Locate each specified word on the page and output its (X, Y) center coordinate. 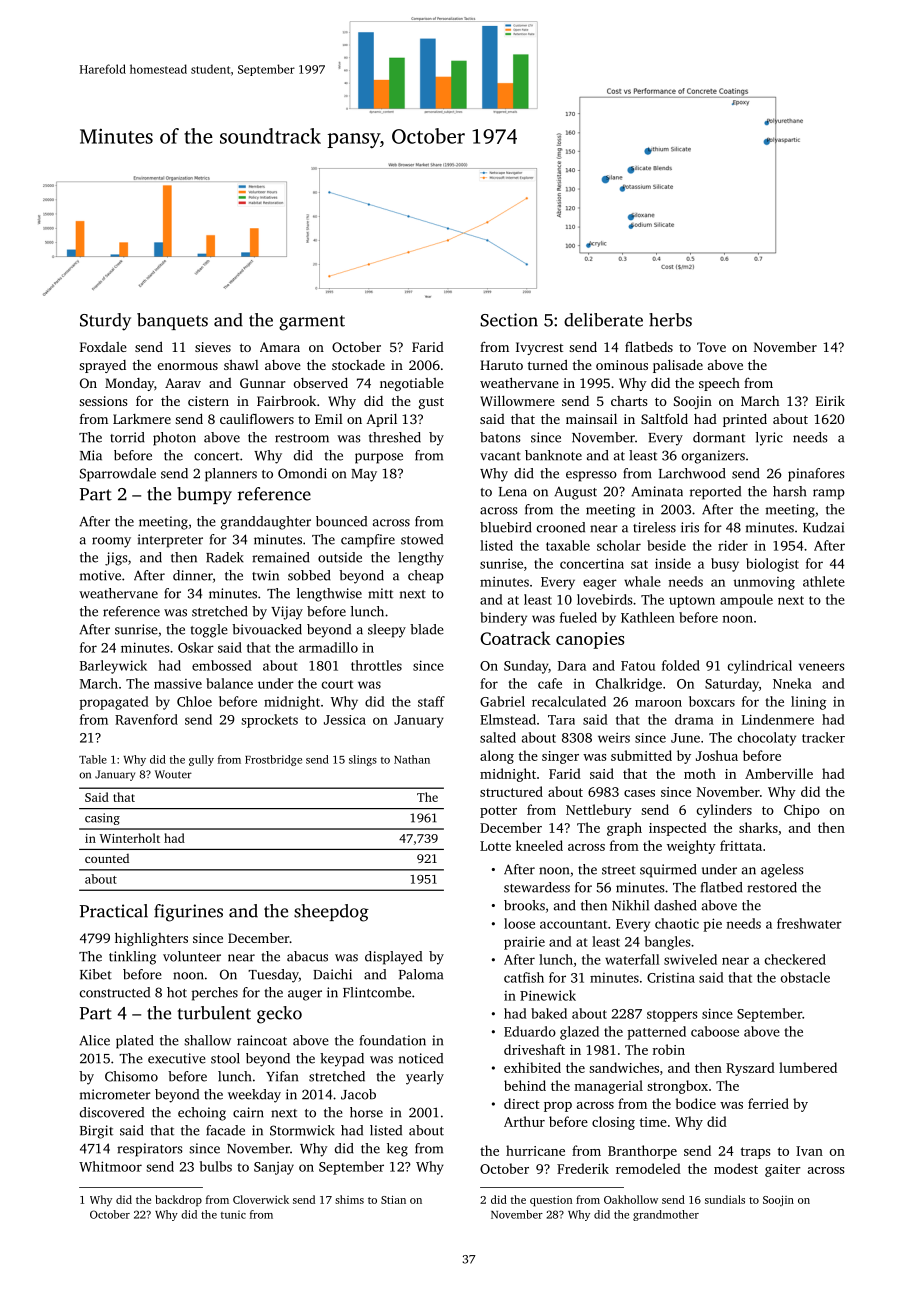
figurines (188, 913)
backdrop (178, 1201)
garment (312, 323)
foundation (393, 1040)
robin (669, 1049)
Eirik (830, 400)
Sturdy (105, 322)
